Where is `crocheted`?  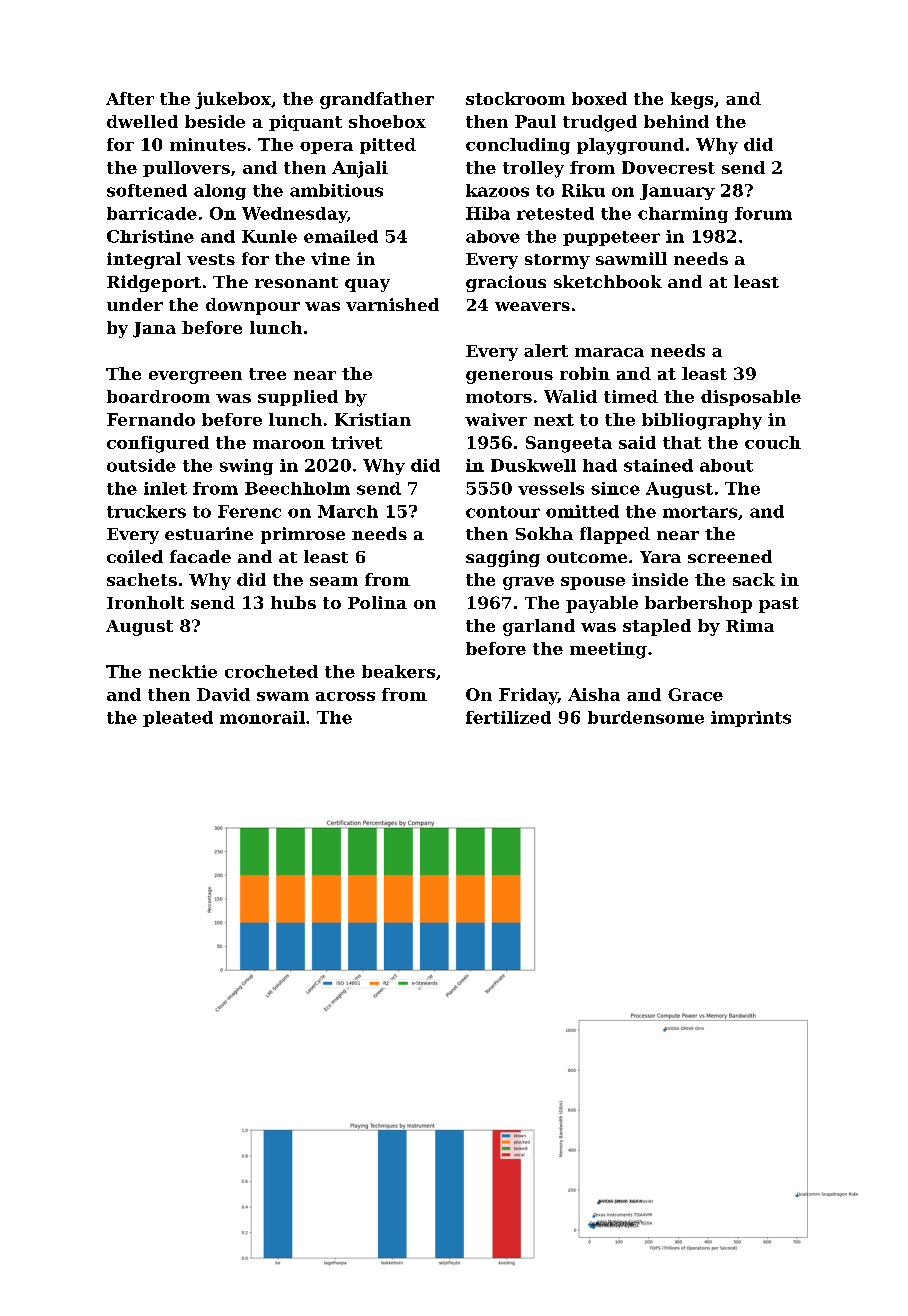
crocheted is located at coordinates (271, 671).
